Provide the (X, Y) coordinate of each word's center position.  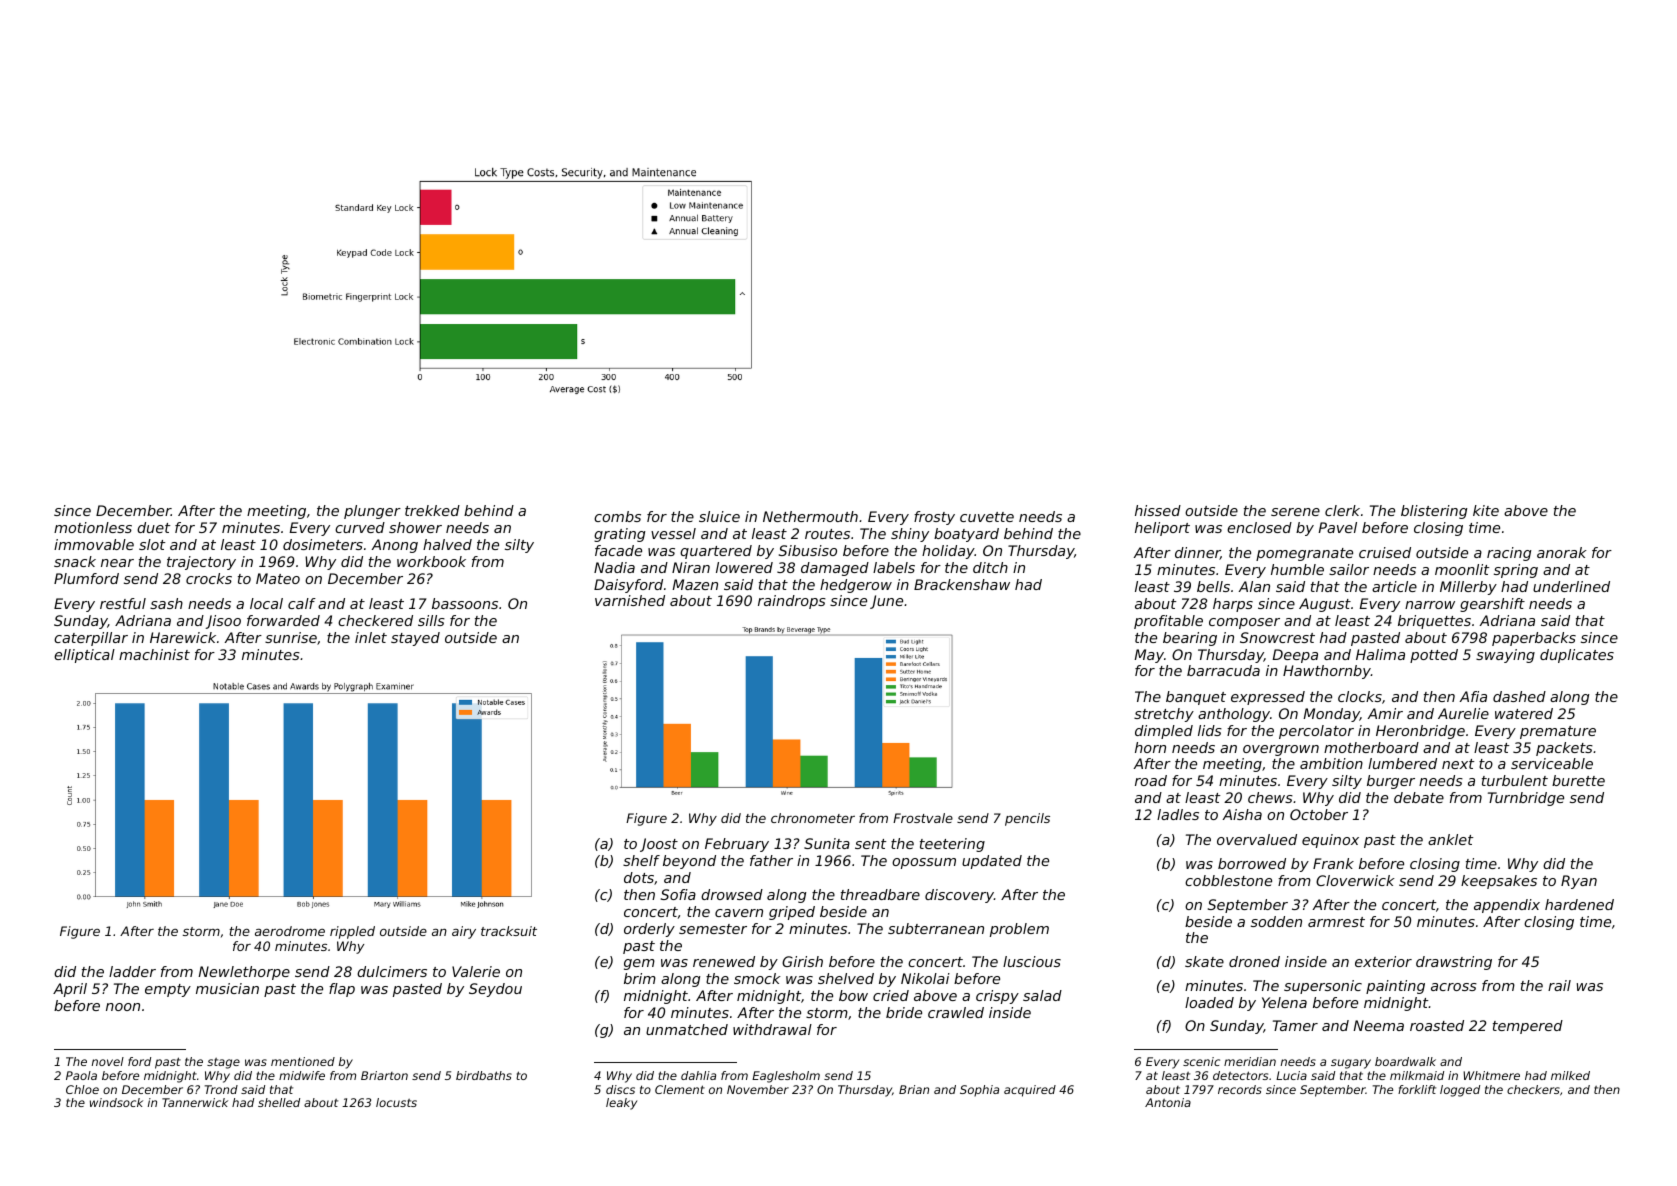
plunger (372, 512)
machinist (154, 654)
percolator (1316, 732)
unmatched (687, 1029)
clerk (1342, 510)
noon (123, 1007)
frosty (934, 518)
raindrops (792, 602)
